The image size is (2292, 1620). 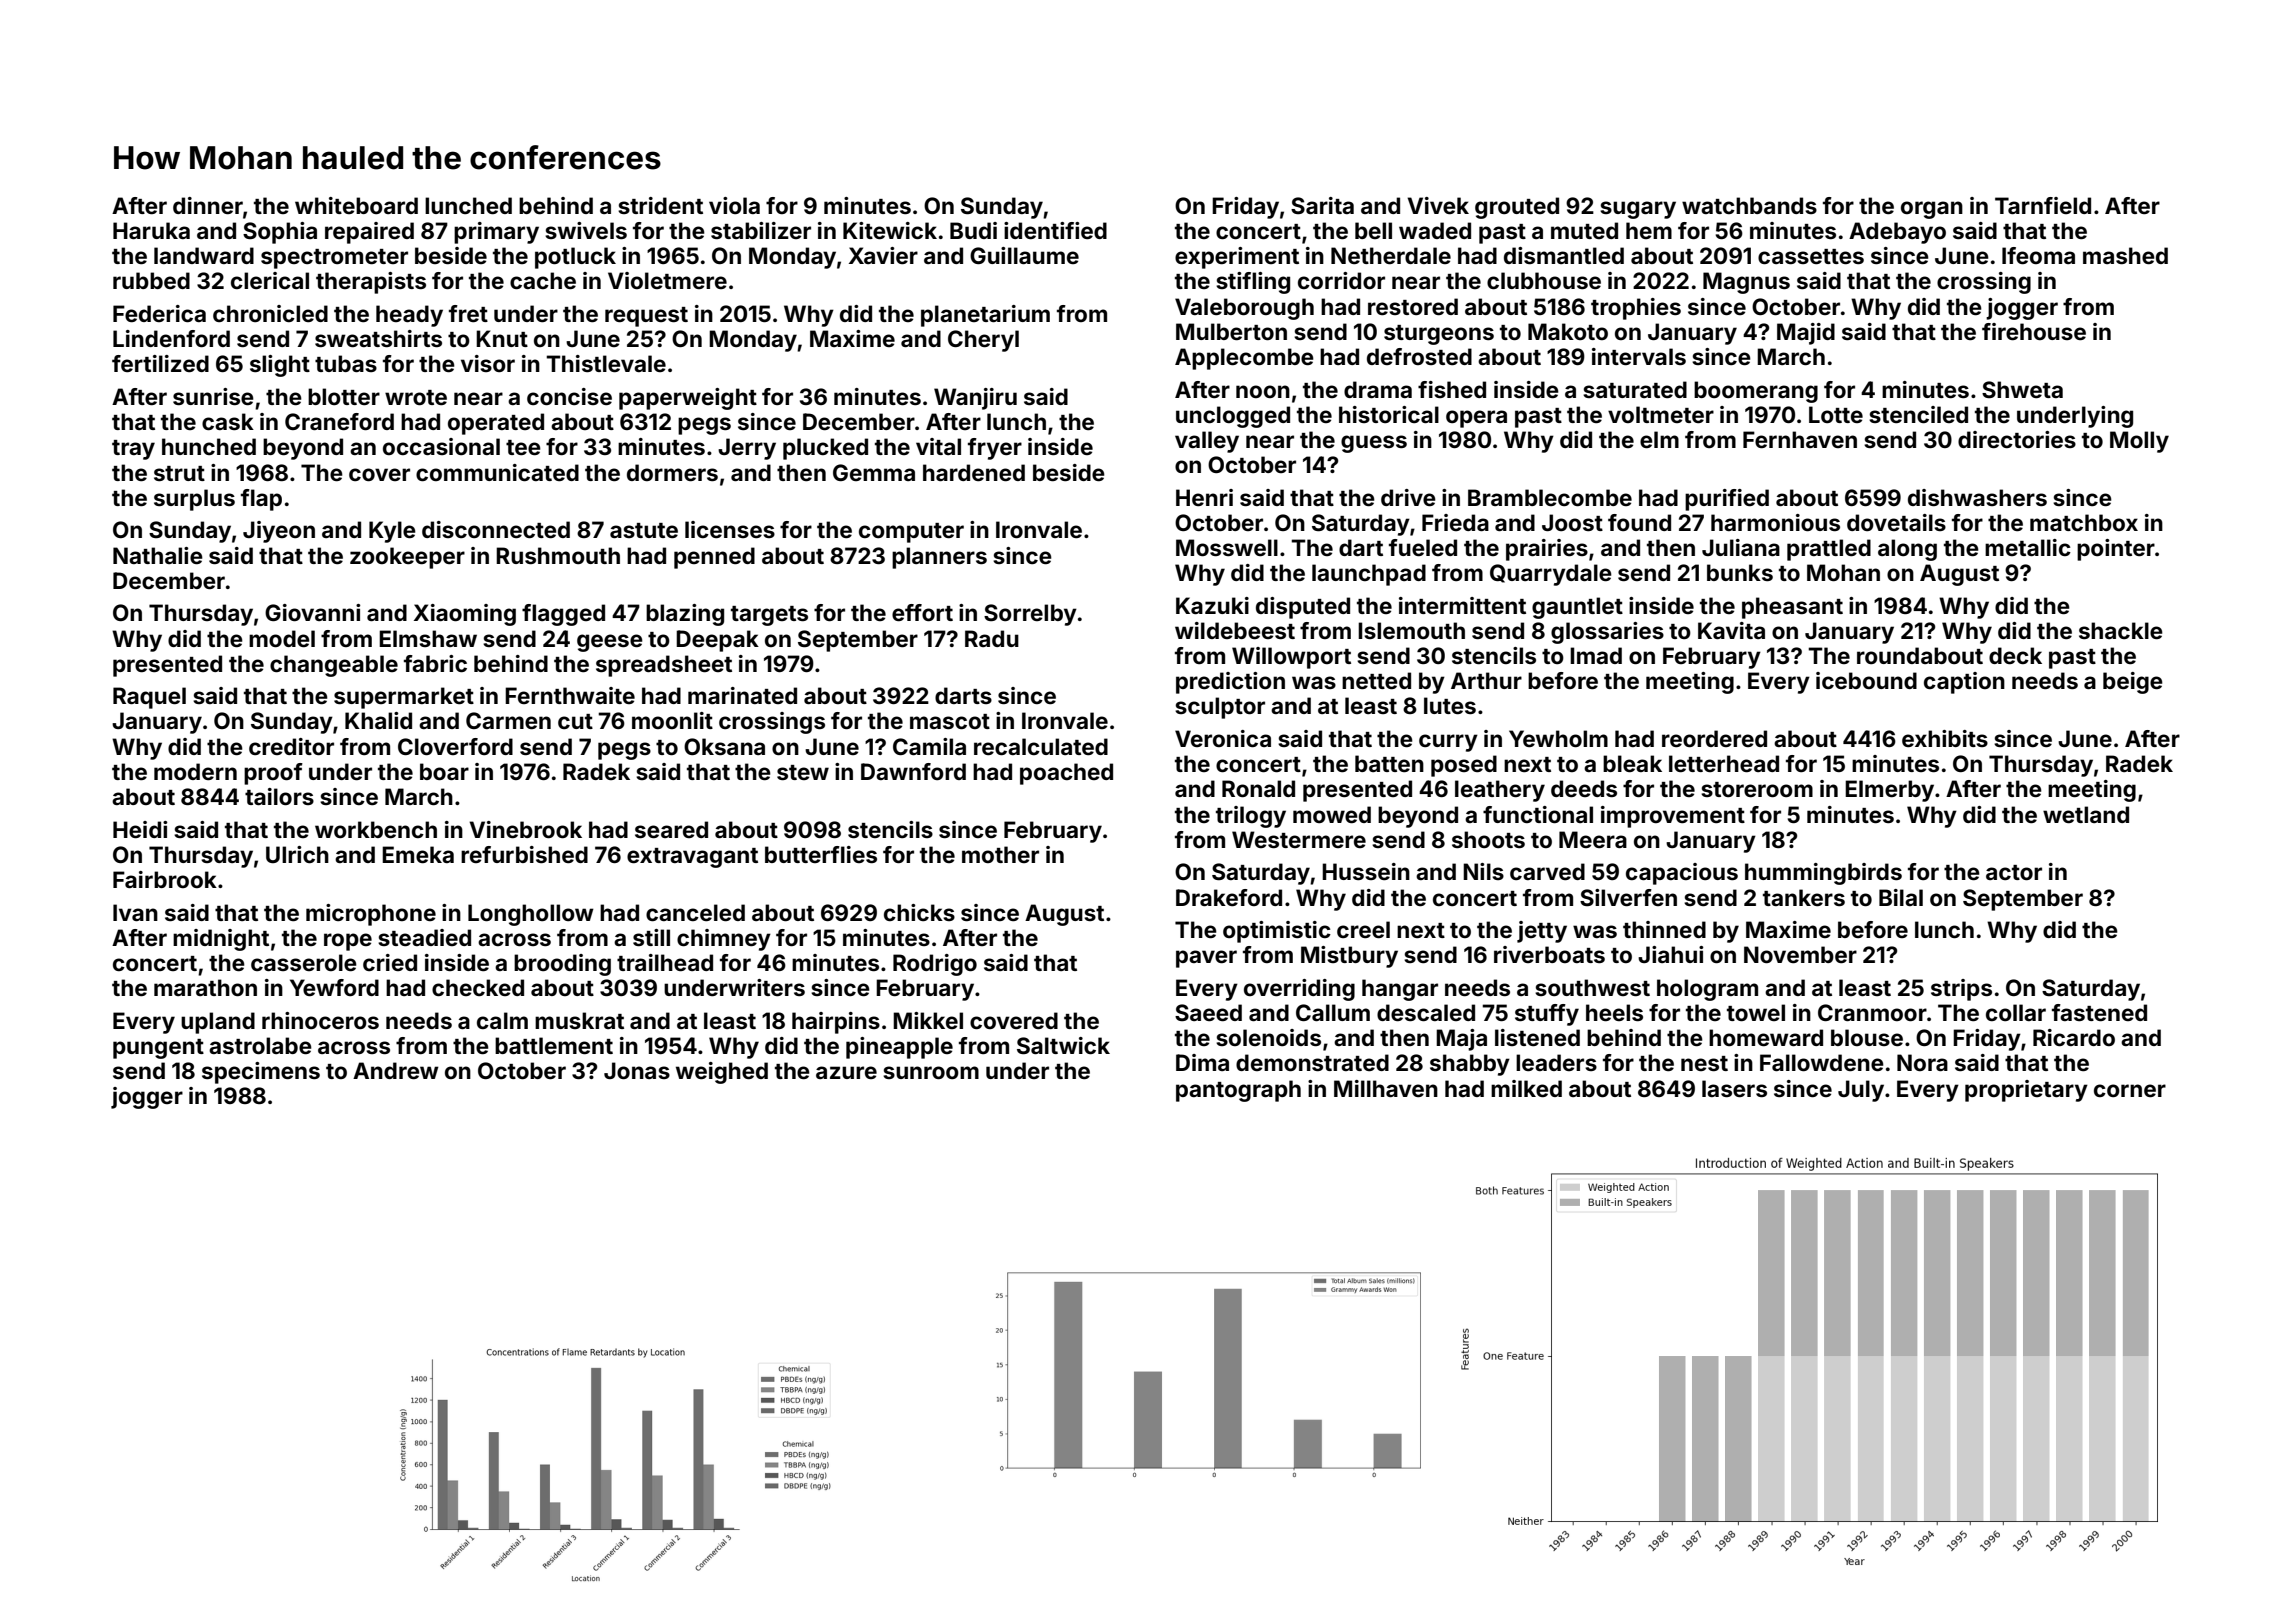 I want to click on thinned, so click(x=1664, y=929).
